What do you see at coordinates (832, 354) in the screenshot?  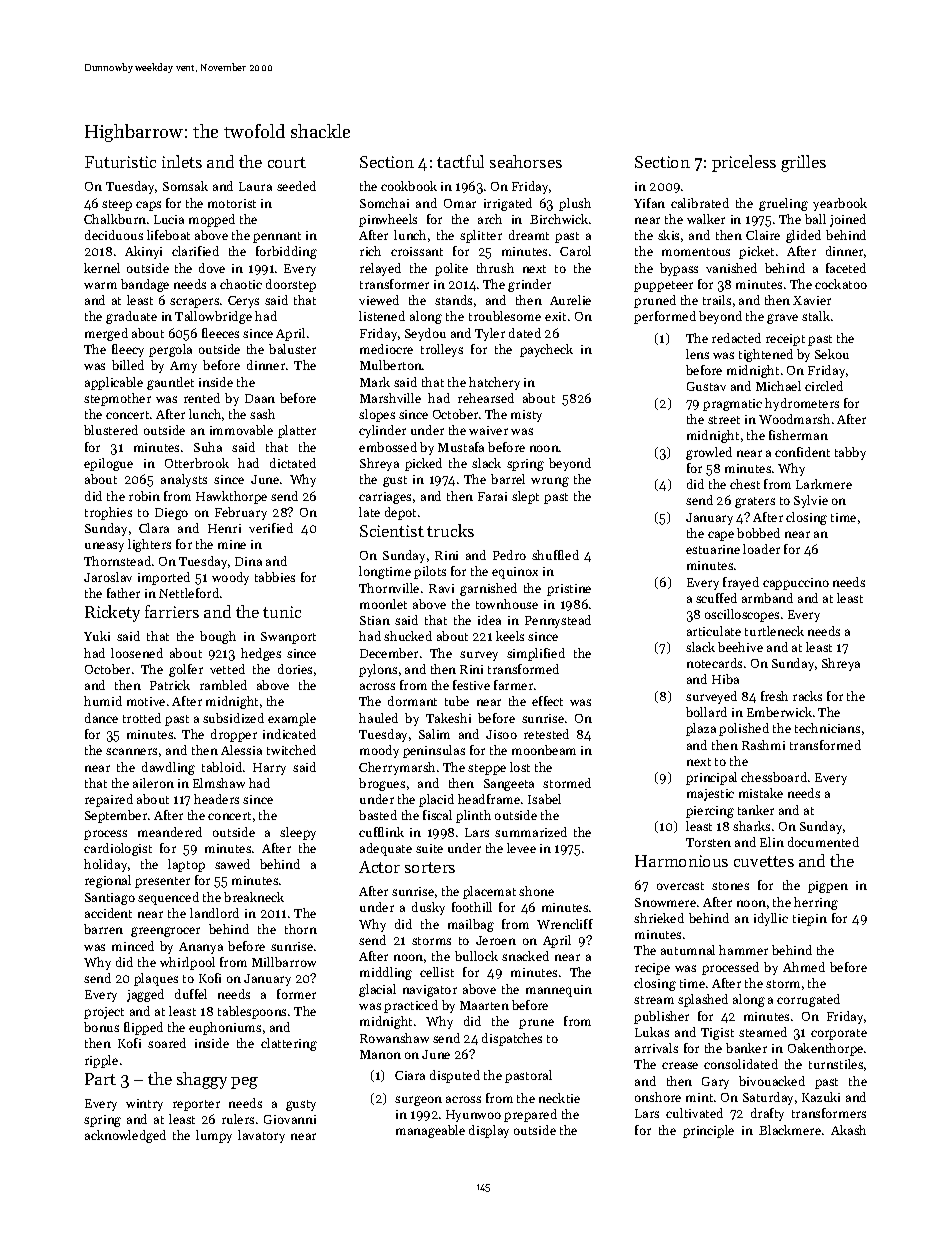 I see `Sekou` at bounding box center [832, 354].
